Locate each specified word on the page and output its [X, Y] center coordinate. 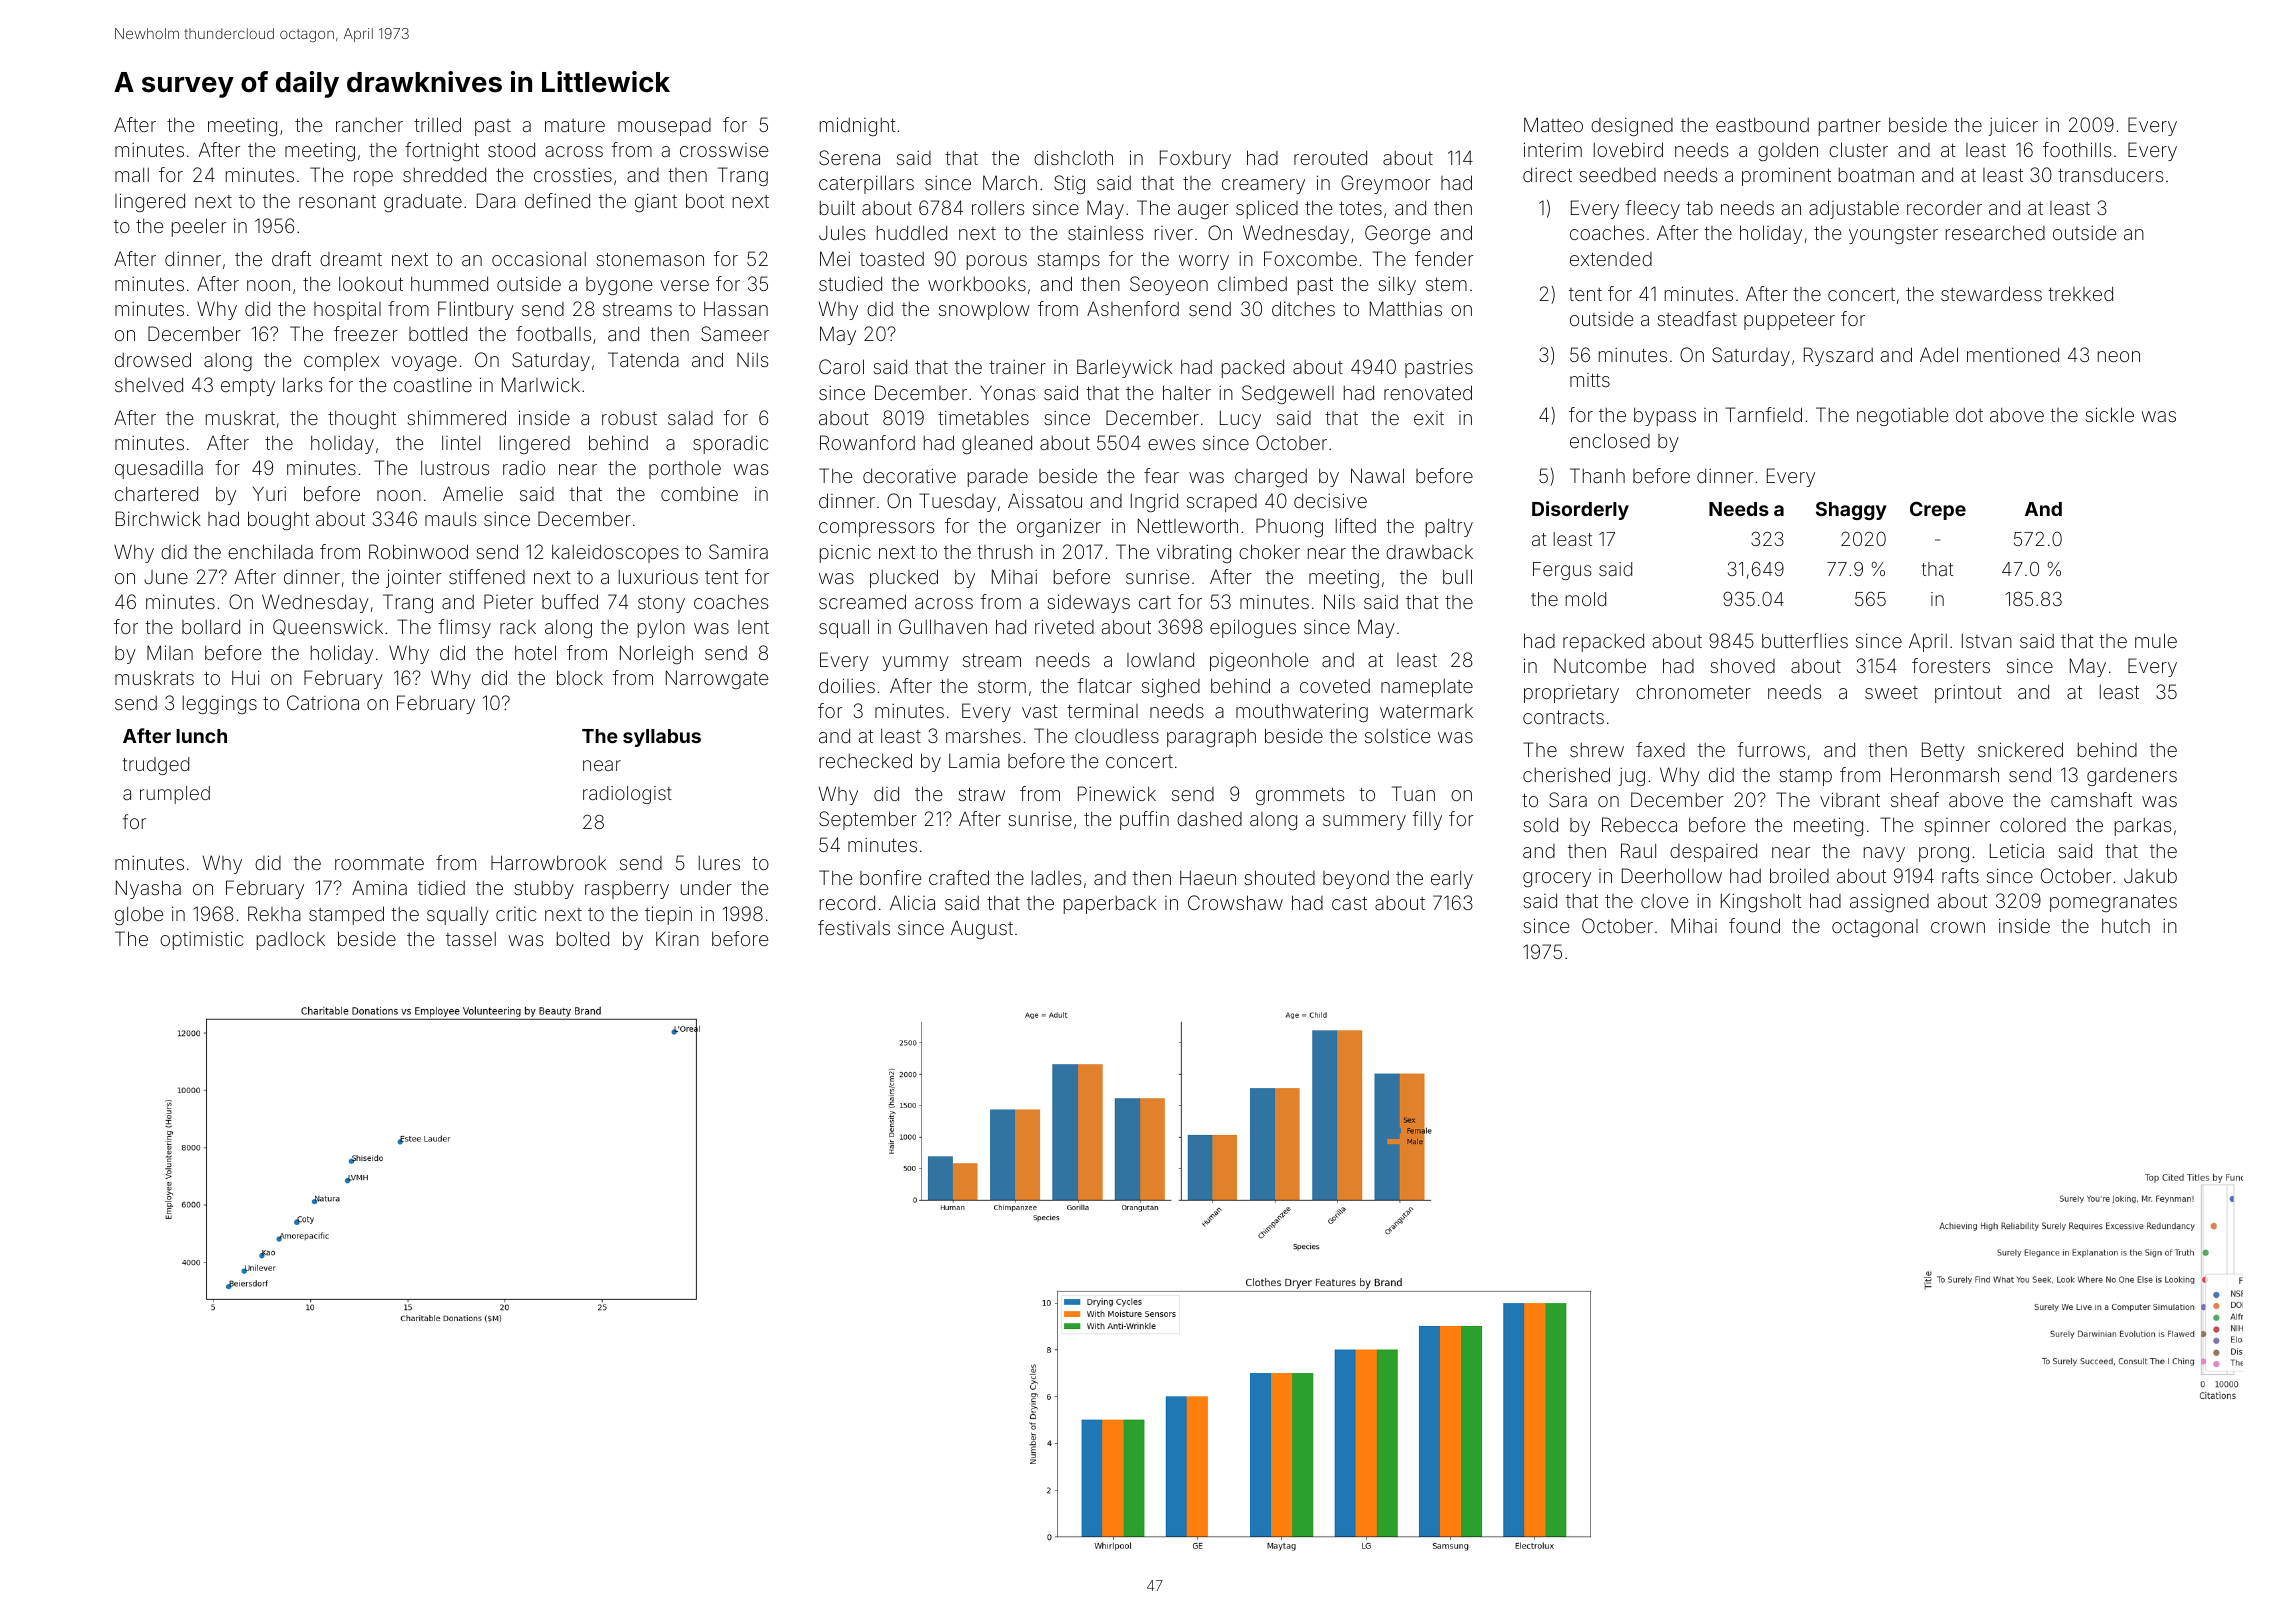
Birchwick [158, 518]
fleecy [1652, 209]
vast [1040, 711]
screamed [862, 601]
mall [132, 174]
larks [302, 384]
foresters [1951, 665]
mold [1585, 599]
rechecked [866, 760]
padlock [291, 940]
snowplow [984, 310]
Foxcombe [1310, 258]
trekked [2080, 293]
